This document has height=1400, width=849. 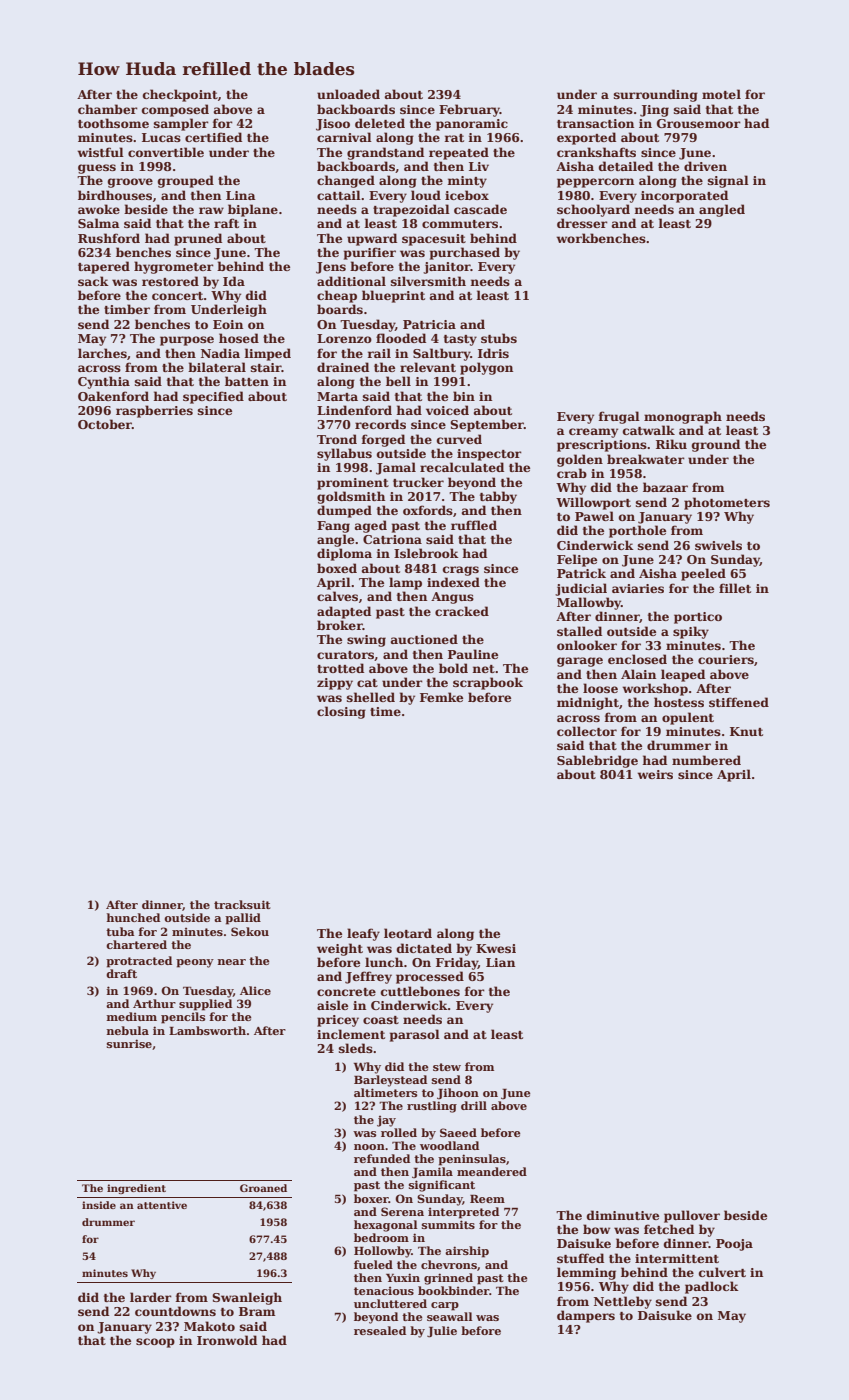 What do you see at coordinates (348, 94) in the document?
I see `unloaded` at bounding box center [348, 94].
